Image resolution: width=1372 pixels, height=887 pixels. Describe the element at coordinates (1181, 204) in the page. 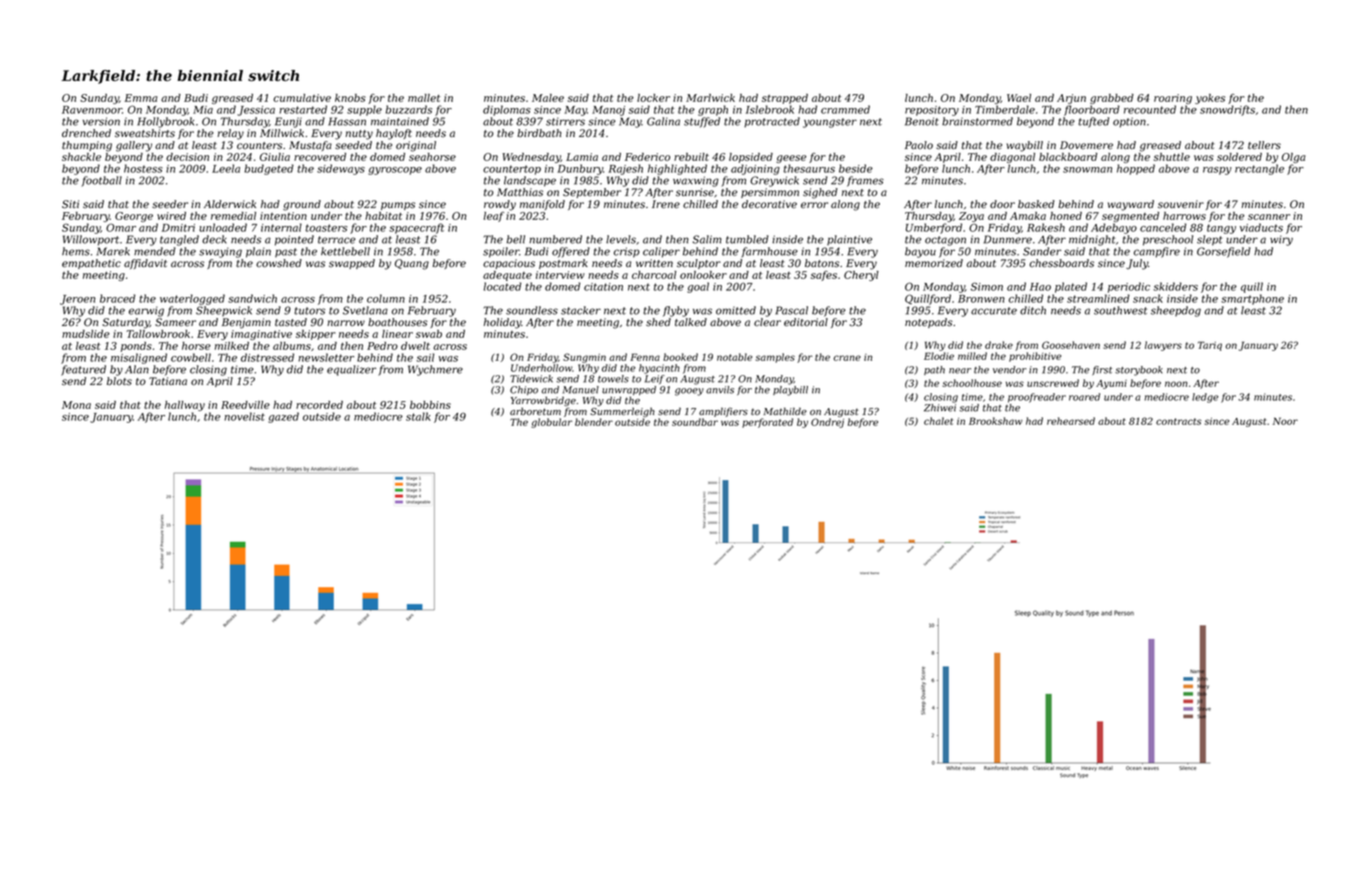

I see `souvenir` at that location.
